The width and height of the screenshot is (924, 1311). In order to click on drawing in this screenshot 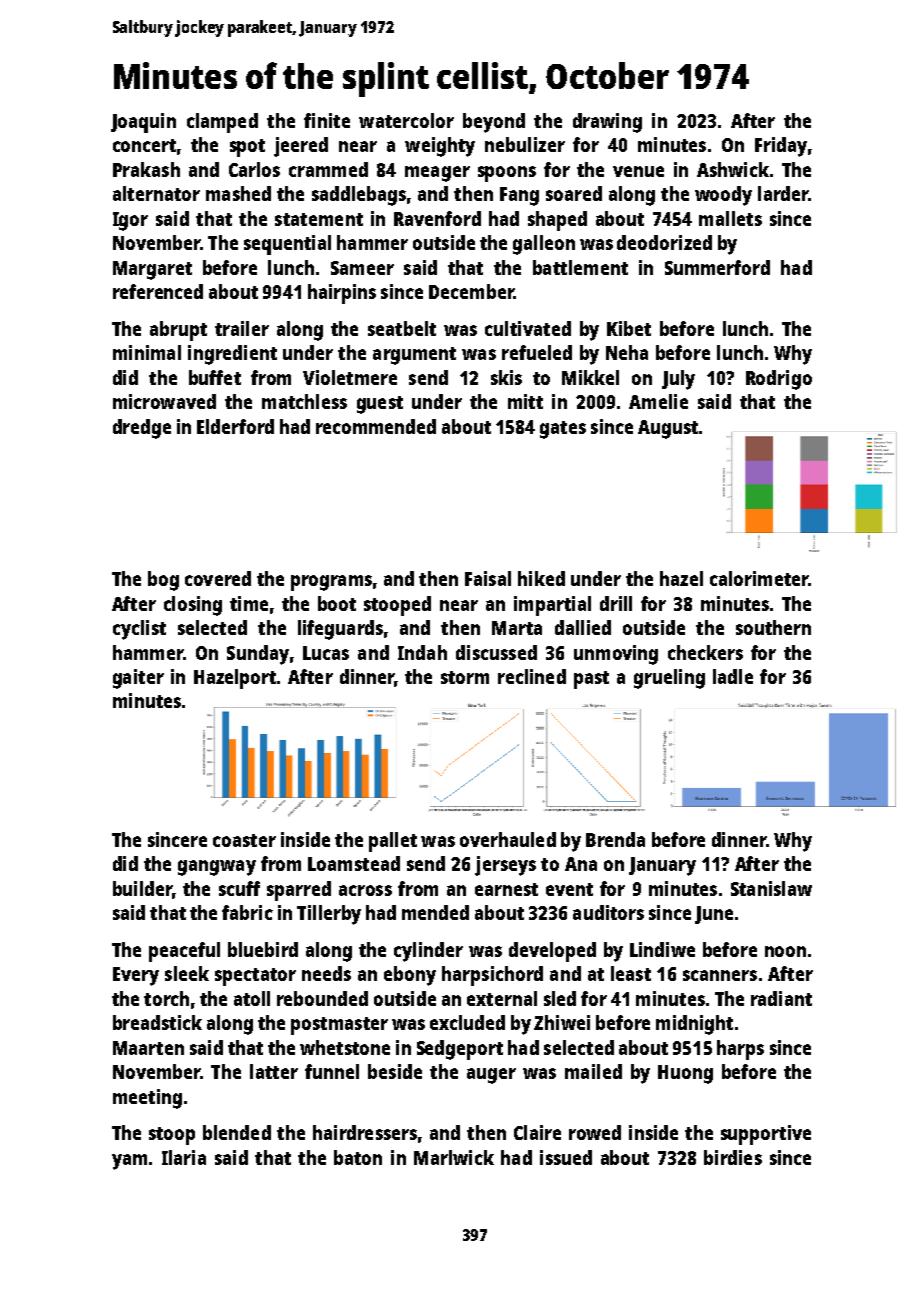, I will do `click(607, 123)`.
